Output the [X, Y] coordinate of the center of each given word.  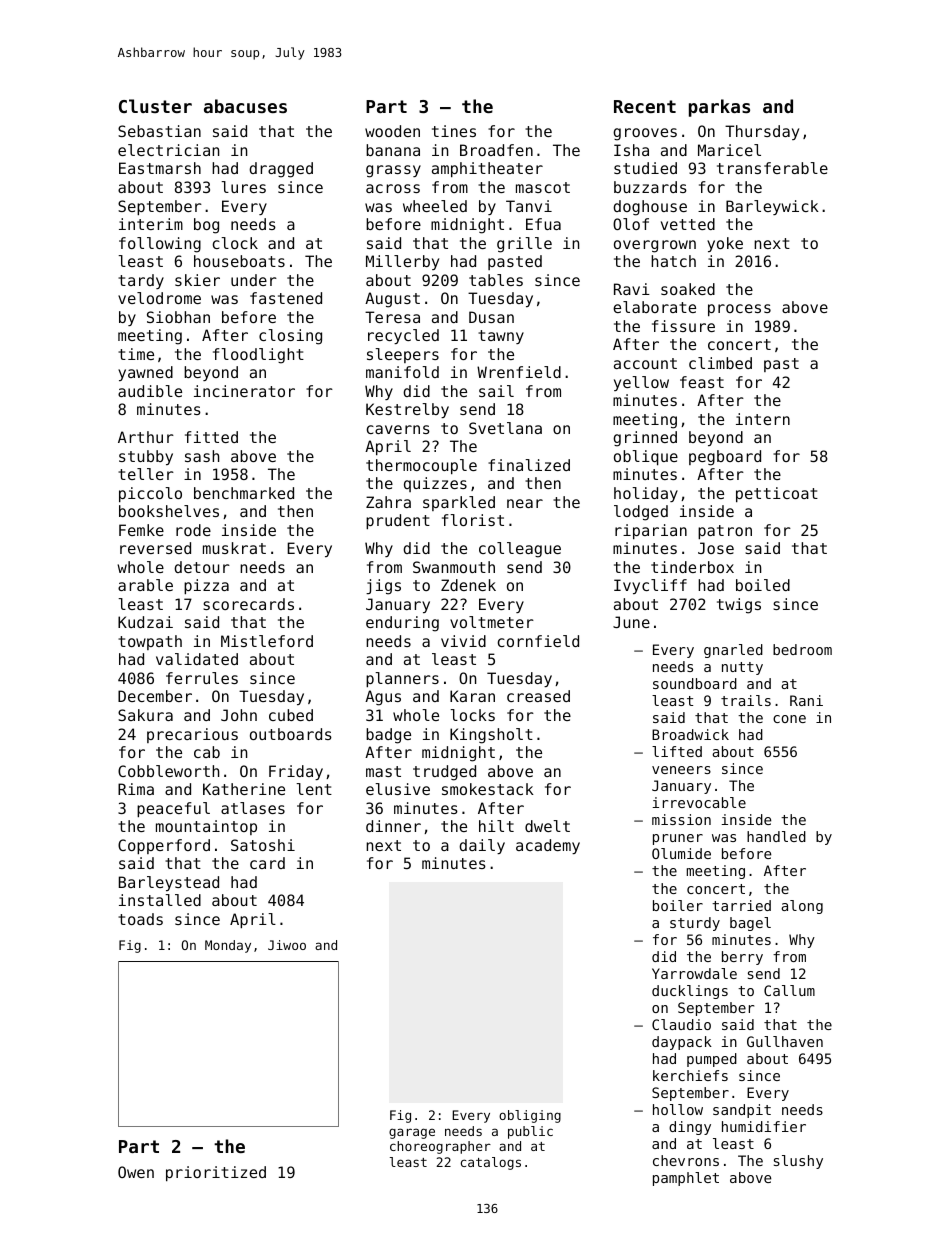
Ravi [632, 289]
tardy [141, 281]
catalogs [491, 1163]
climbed [720, 363]
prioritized [216, 1173]
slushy [798, 1162]
